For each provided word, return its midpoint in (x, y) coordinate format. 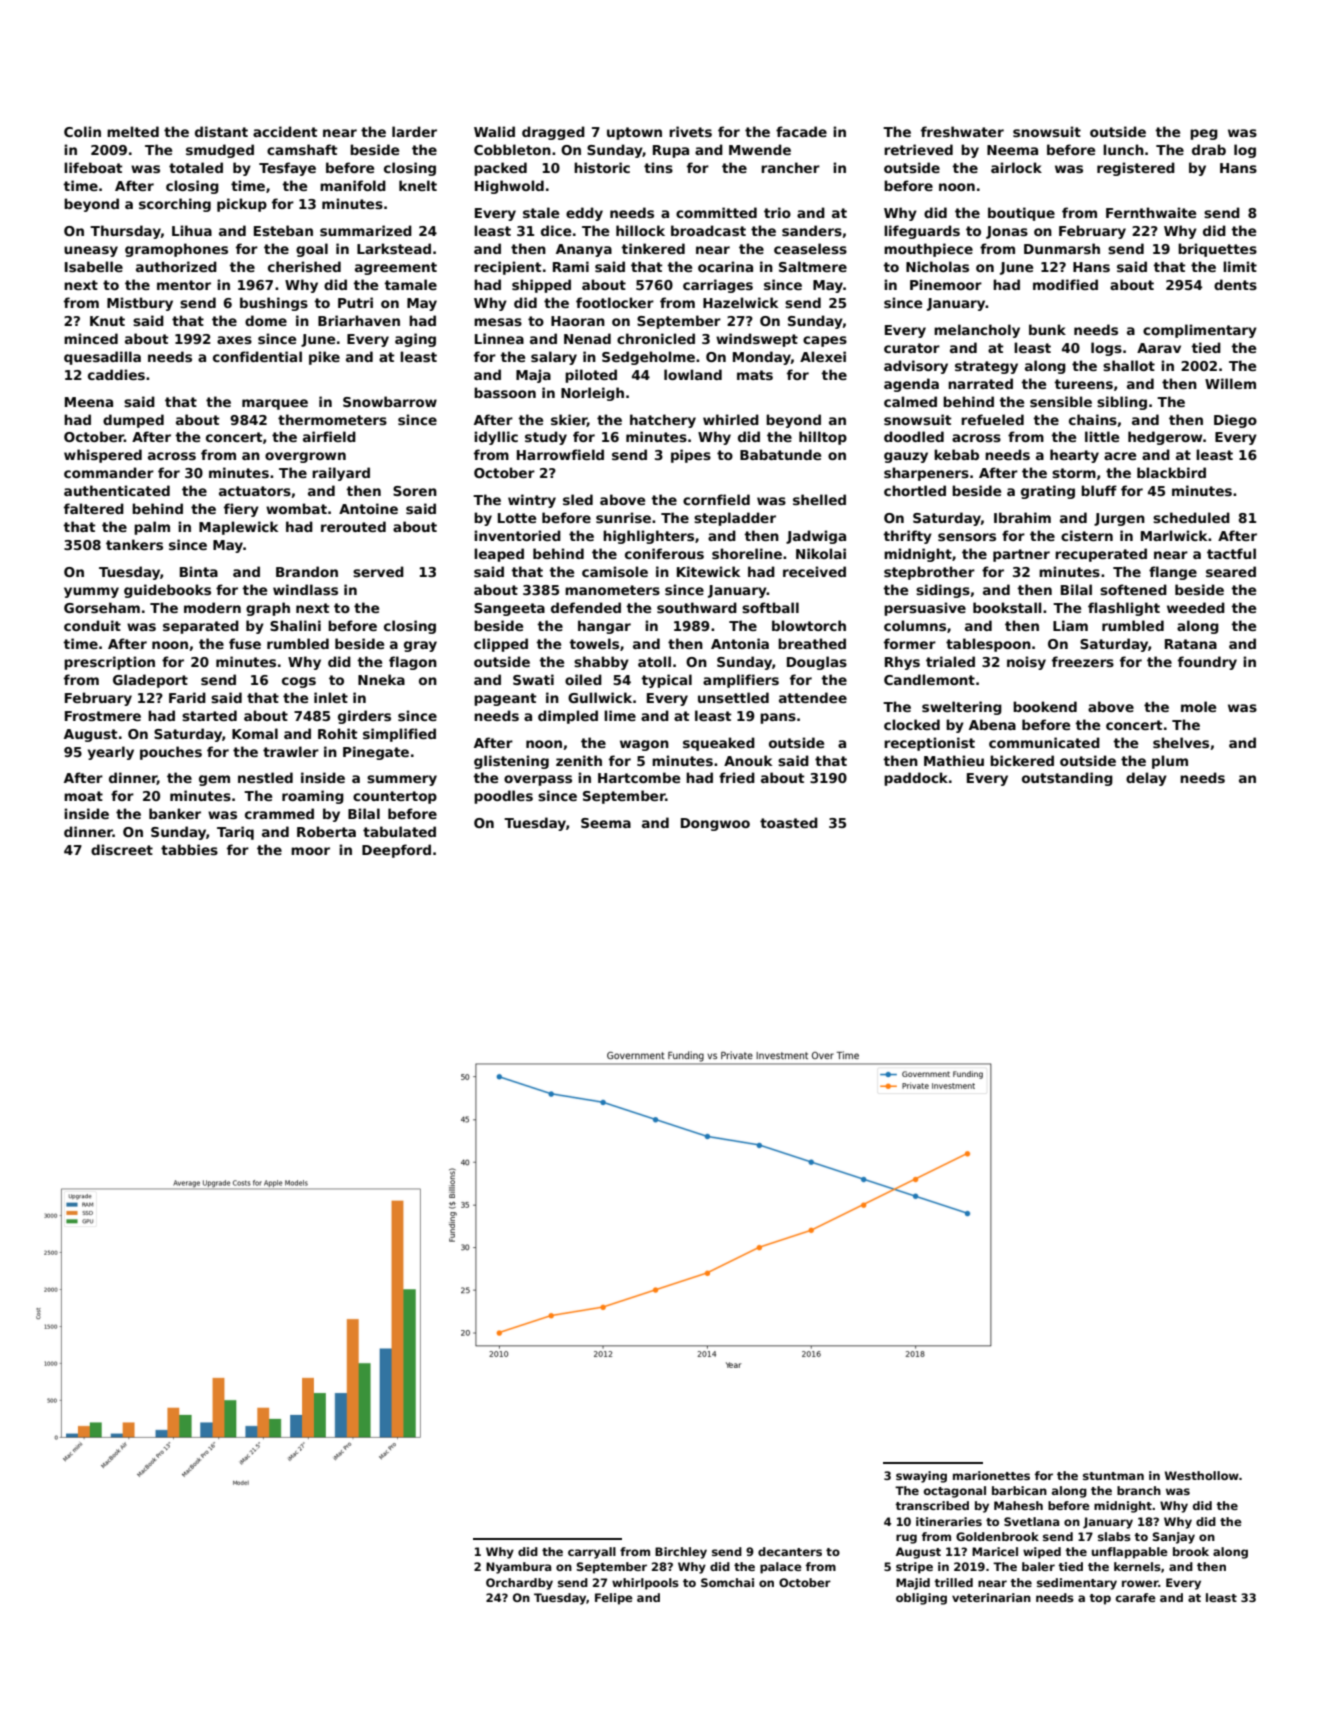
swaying (921, 1477)
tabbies (189, 849)
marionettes (991, 1475)
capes (825, 341)
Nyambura (519, 1568)
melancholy (977, 331)
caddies (116, 374)
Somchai (727, 1582)
